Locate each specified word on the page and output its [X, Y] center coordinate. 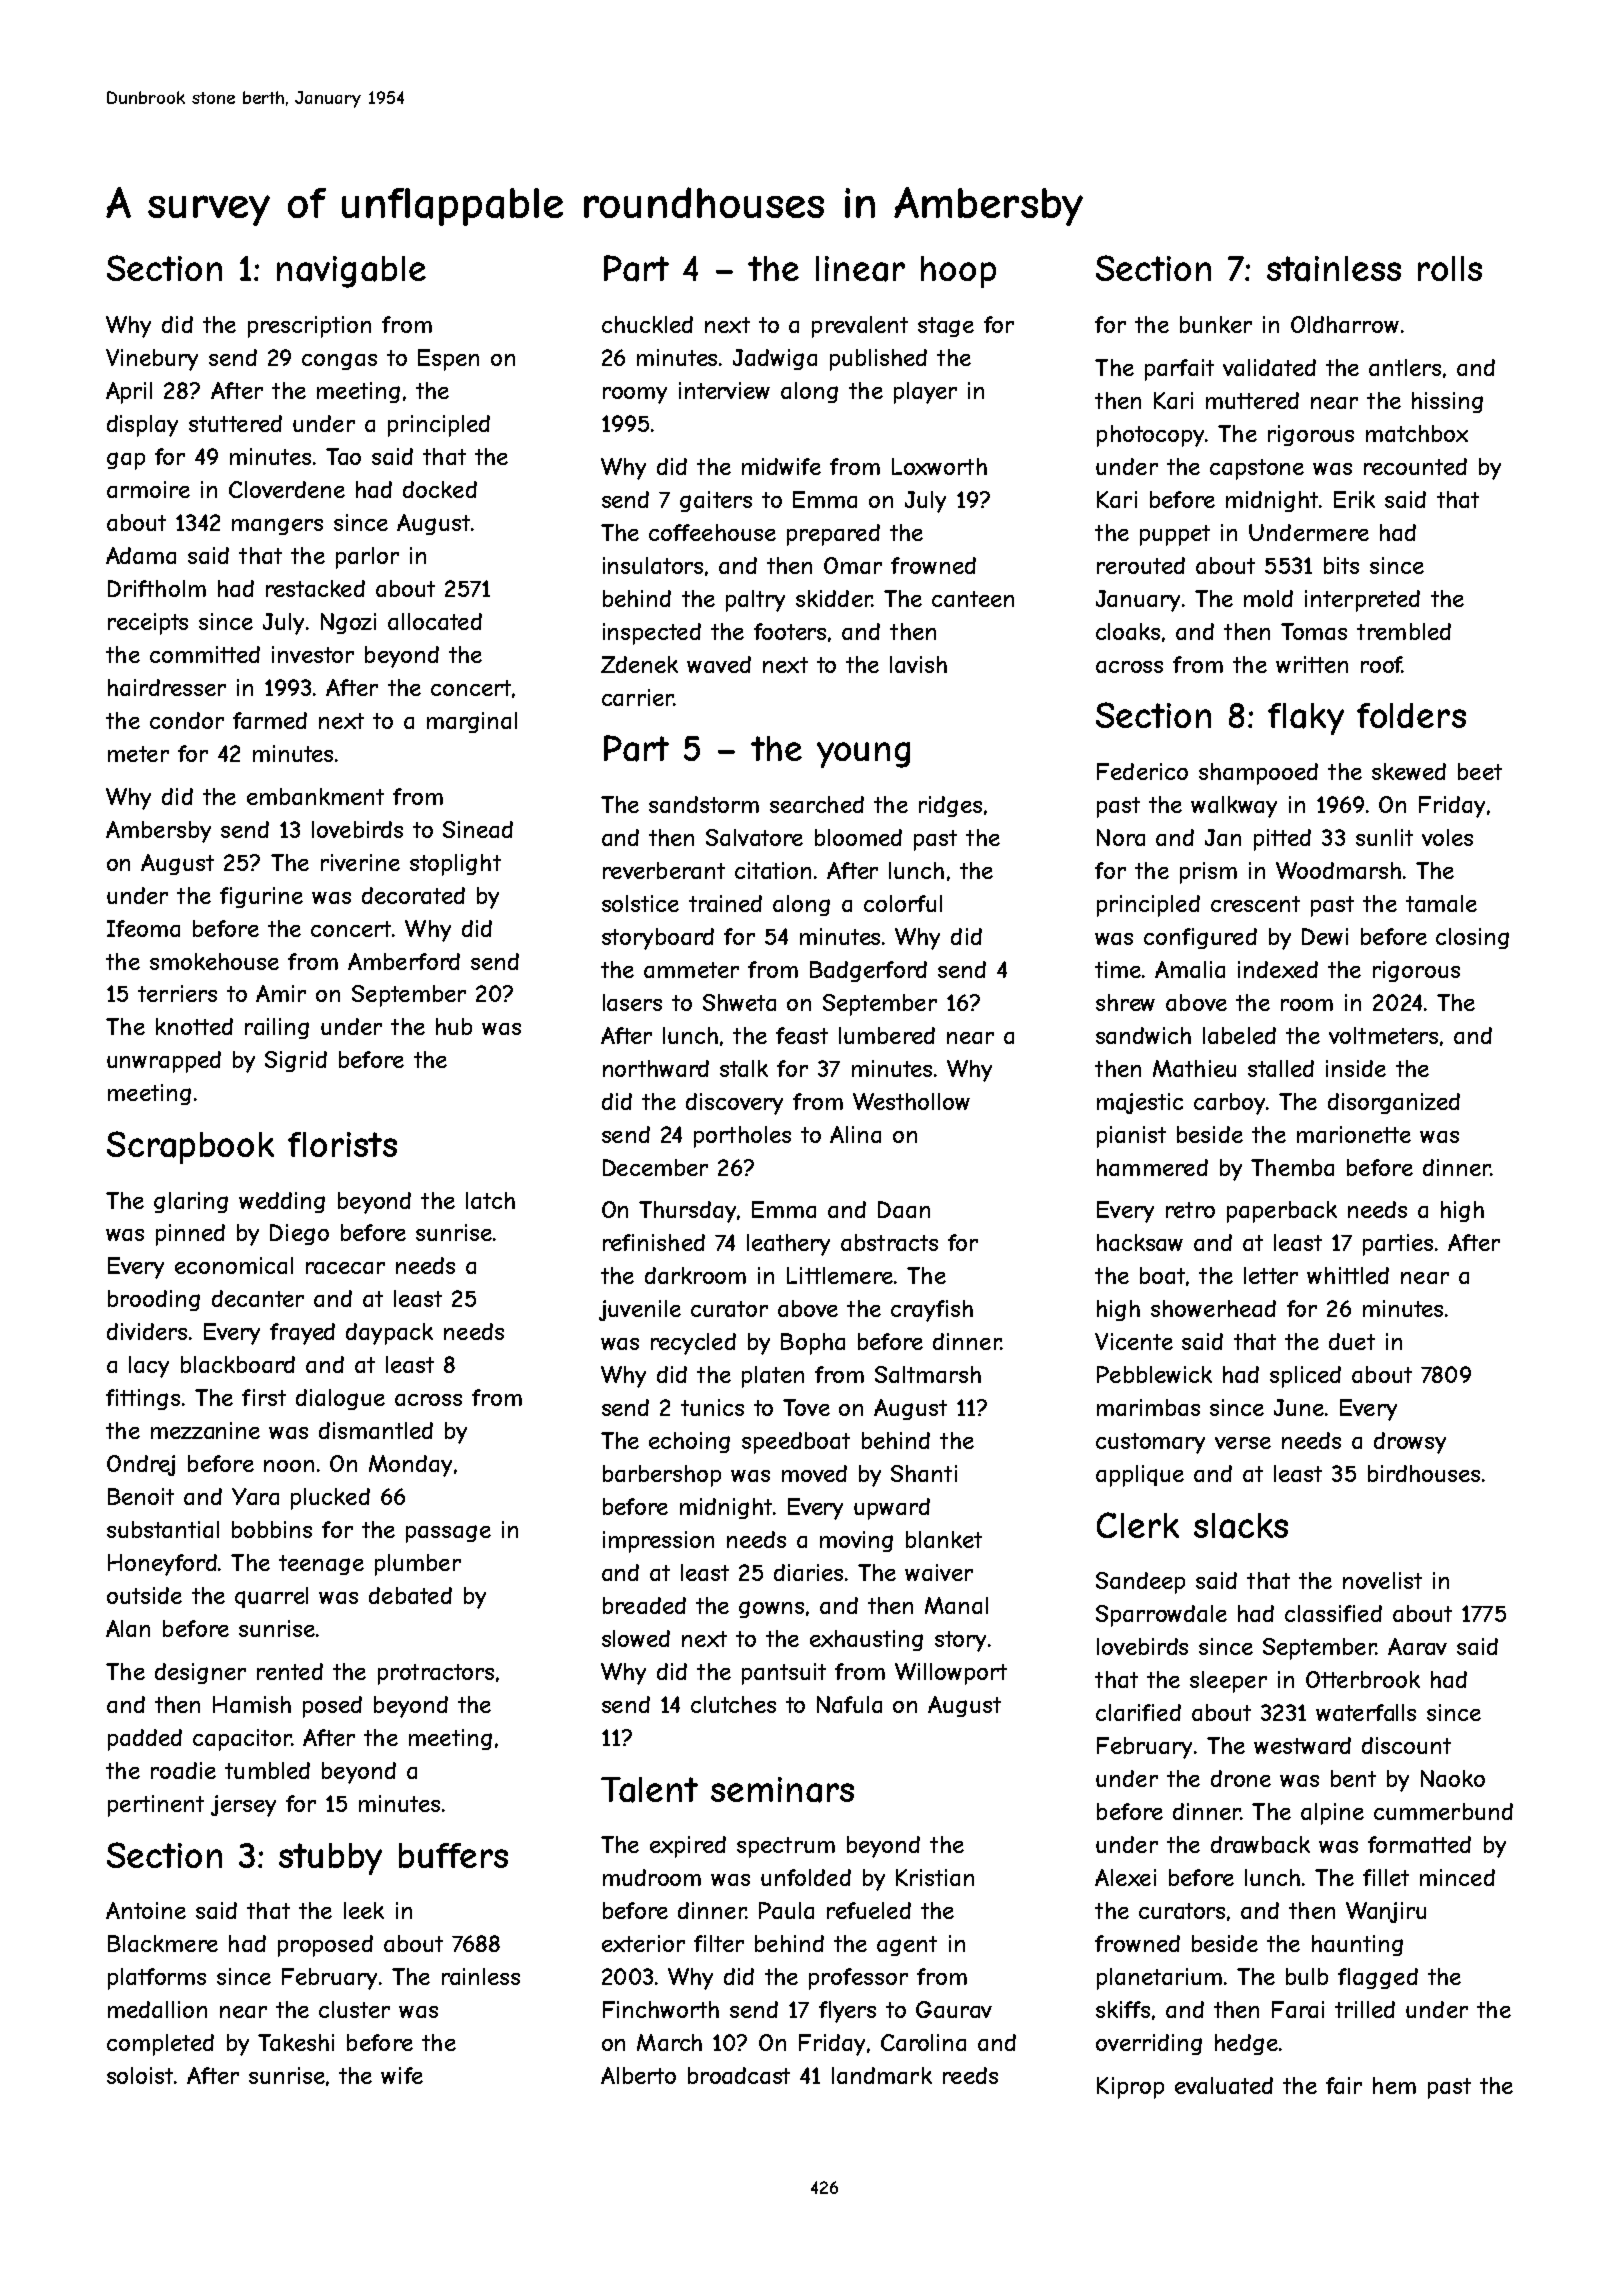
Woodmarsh [1338, 870]
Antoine [146, 1910]
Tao [343, 456]
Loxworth [939, 466]
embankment [315, 796]
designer [200, 1673]
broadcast [739, 2075]
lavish [918, 664]
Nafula [849, 1704]
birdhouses [1424, 1473]
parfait [1179, 370]
